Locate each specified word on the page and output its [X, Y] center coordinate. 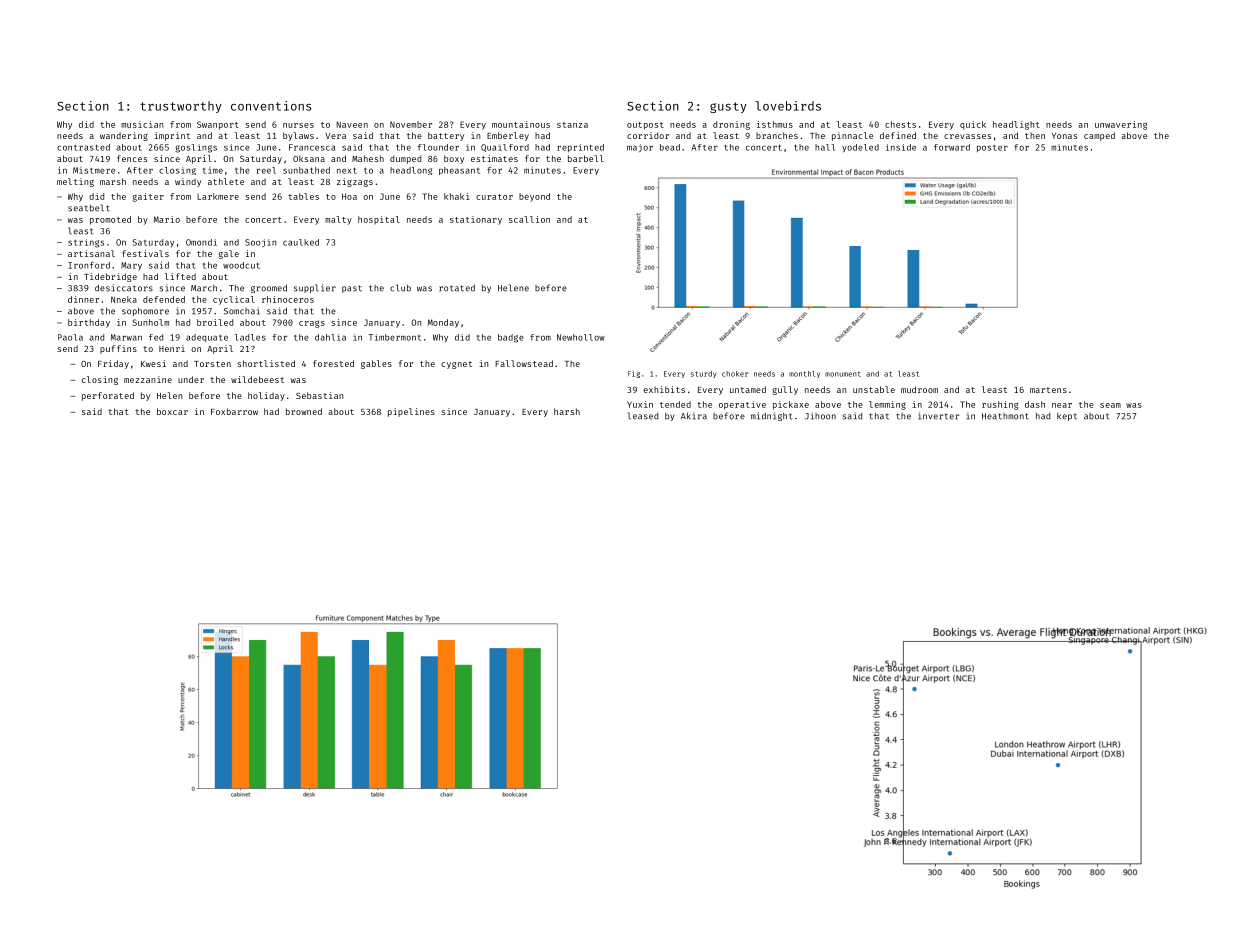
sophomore [145, 311]
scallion [529, 219]
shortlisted [266, 363]
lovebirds [788, 106]
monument [843, 374]
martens [1048, 390]
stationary [476, 220]
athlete [226, 181]
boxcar [172, 411]
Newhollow [581, 337]
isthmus [775, 124]
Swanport [218, 125]
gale [229, 254]
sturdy [703, 374]
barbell [586, 158]
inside [901, 147]
